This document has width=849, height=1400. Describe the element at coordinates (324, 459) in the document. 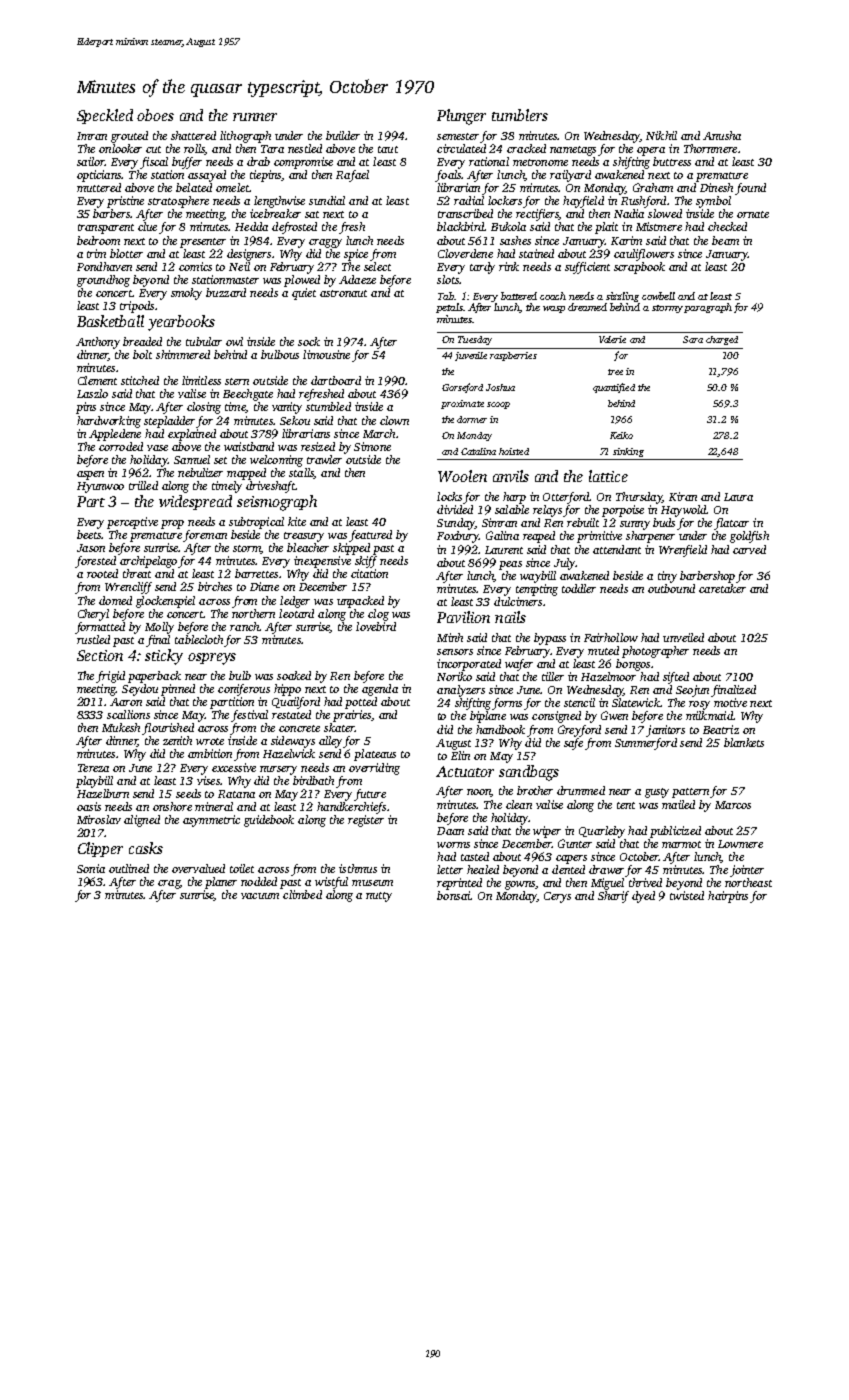

I see `trawler` at that location.
